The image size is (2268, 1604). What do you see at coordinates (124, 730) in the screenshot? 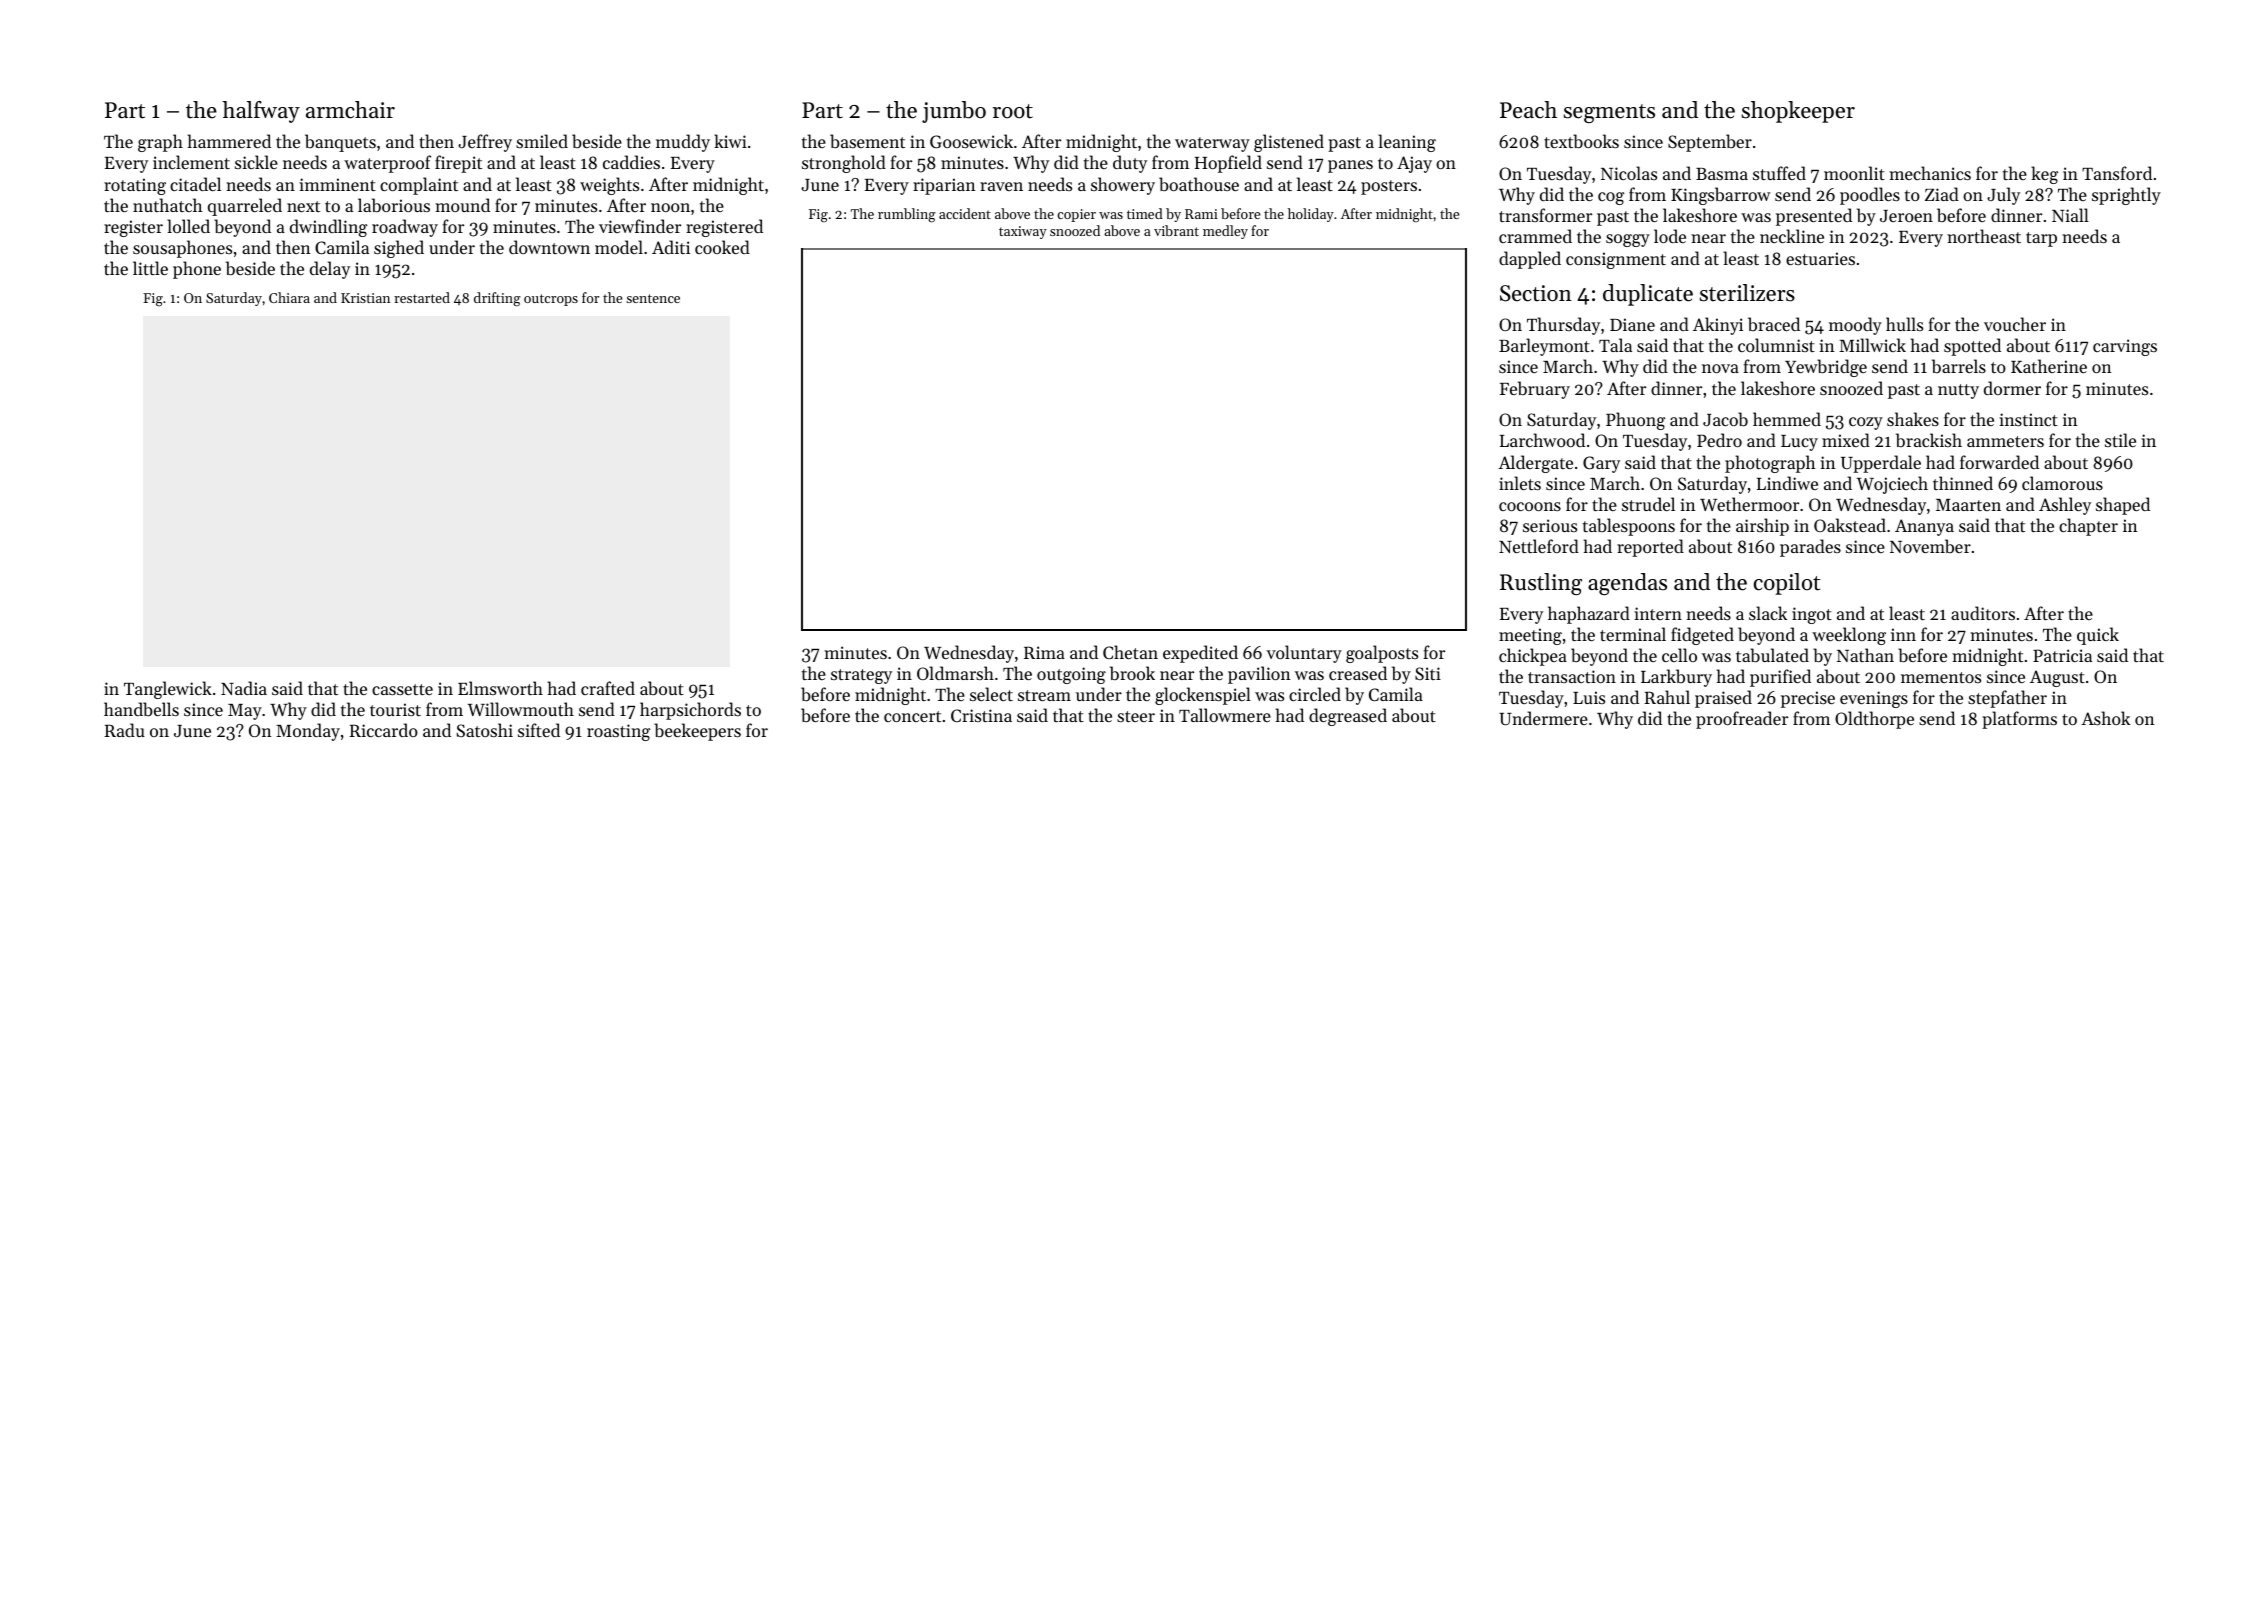
I see `Radu` at bounding box center [124, 730].
